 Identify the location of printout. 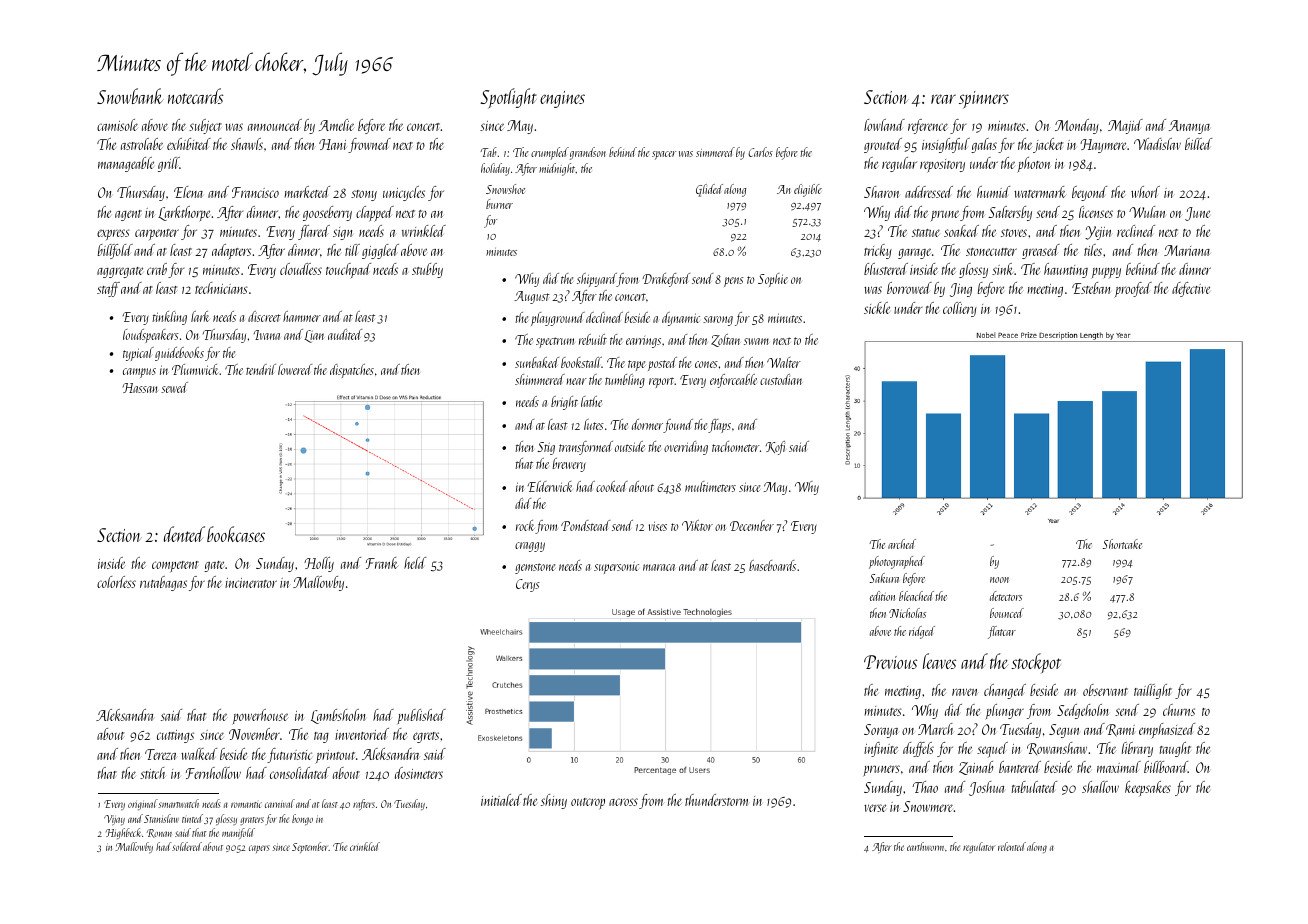
(335, 757).
